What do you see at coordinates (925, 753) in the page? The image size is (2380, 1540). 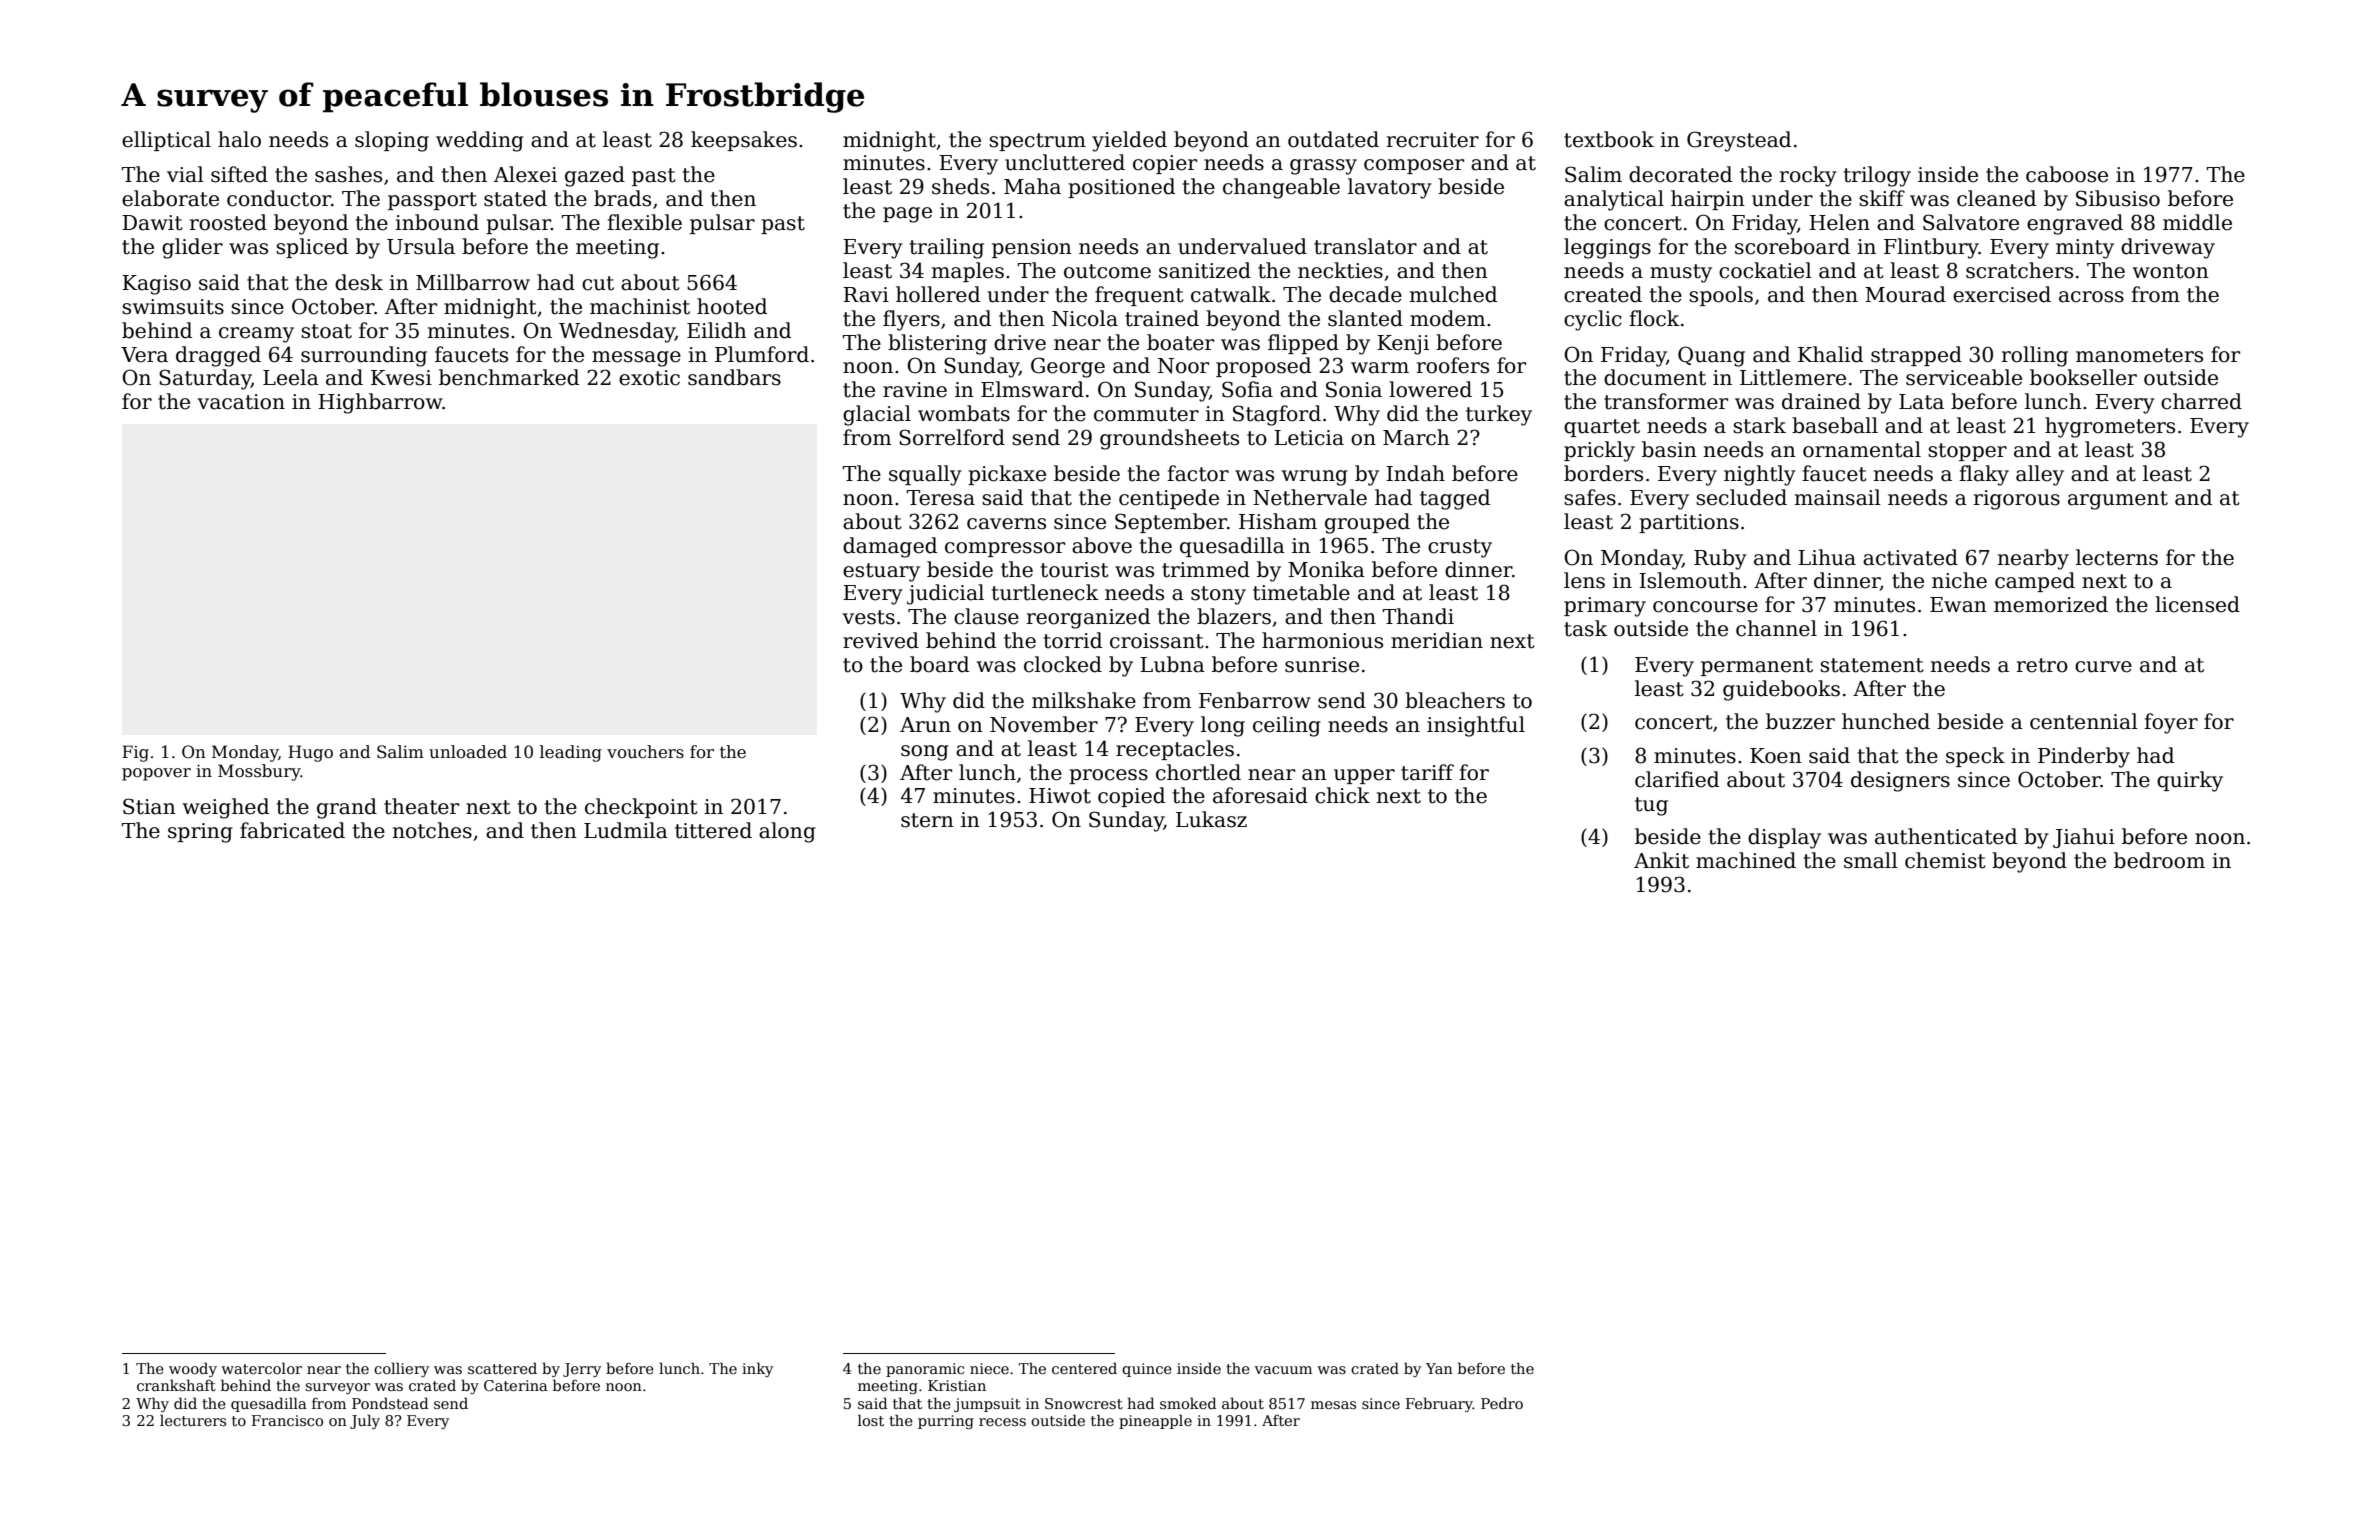 I see `song` at bounding box center [925, 753].
